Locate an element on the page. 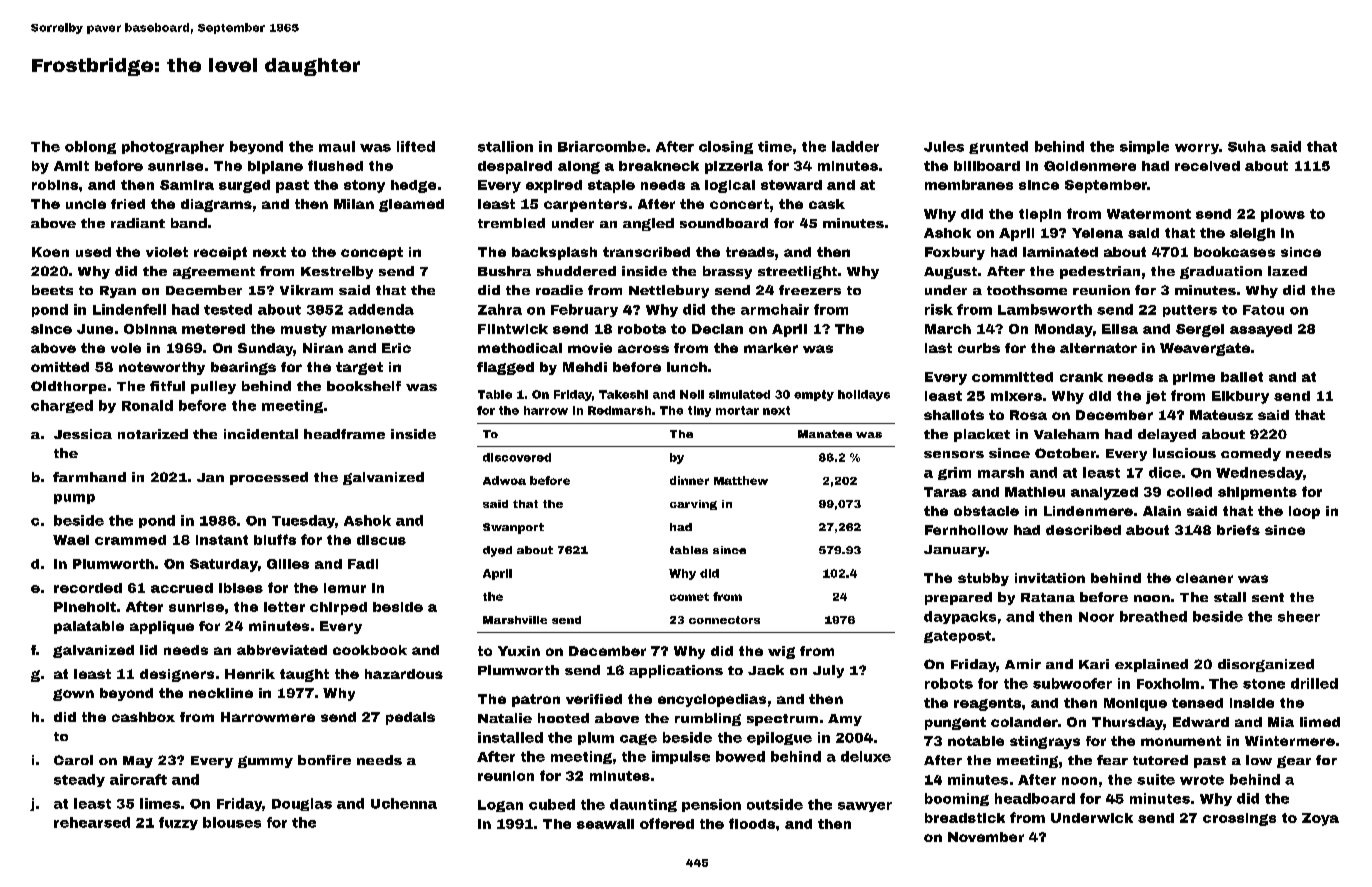  Wael is located at coordinates (71, 540).
